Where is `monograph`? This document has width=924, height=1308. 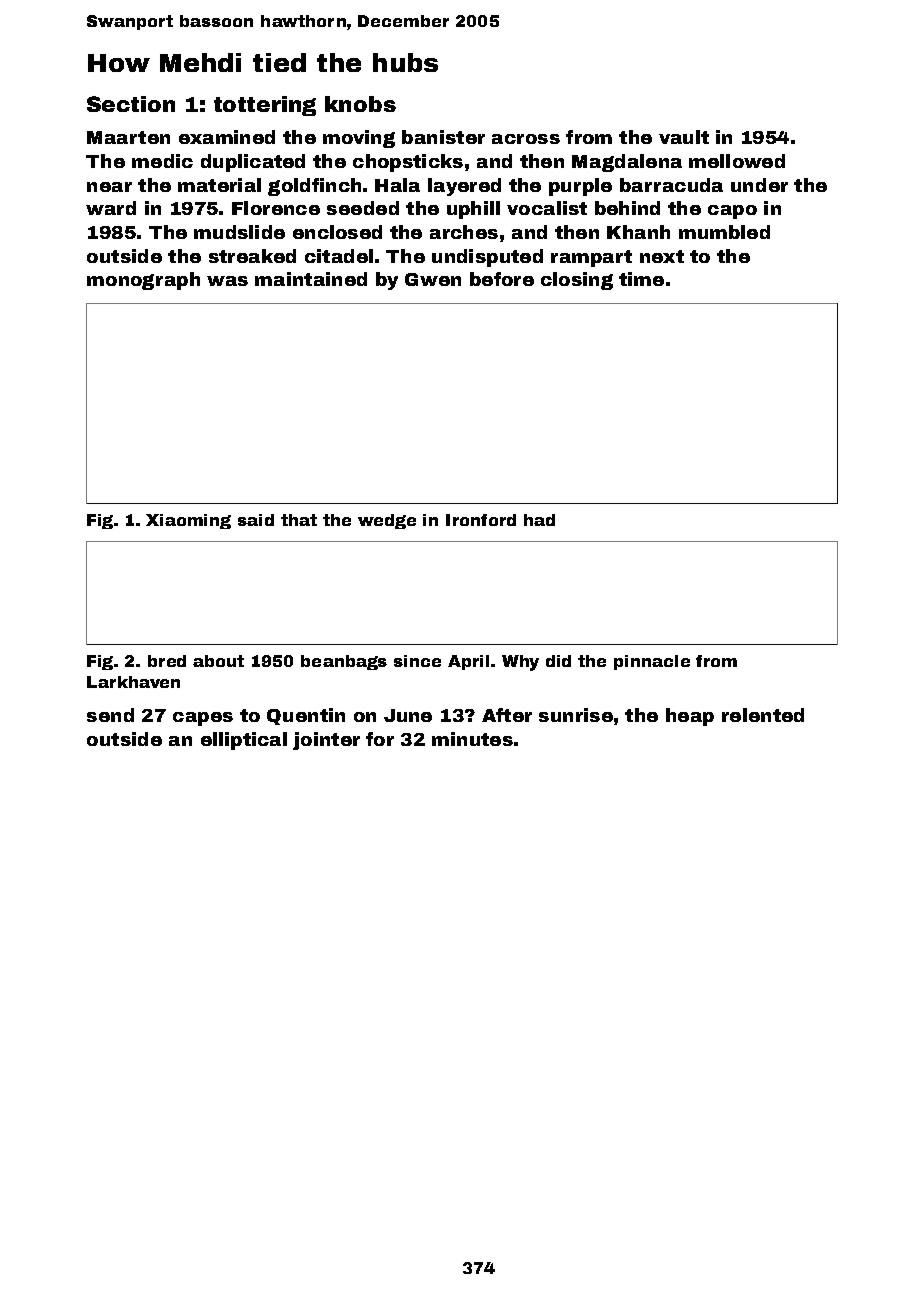
monograph is located at coordinates (143, 281).
